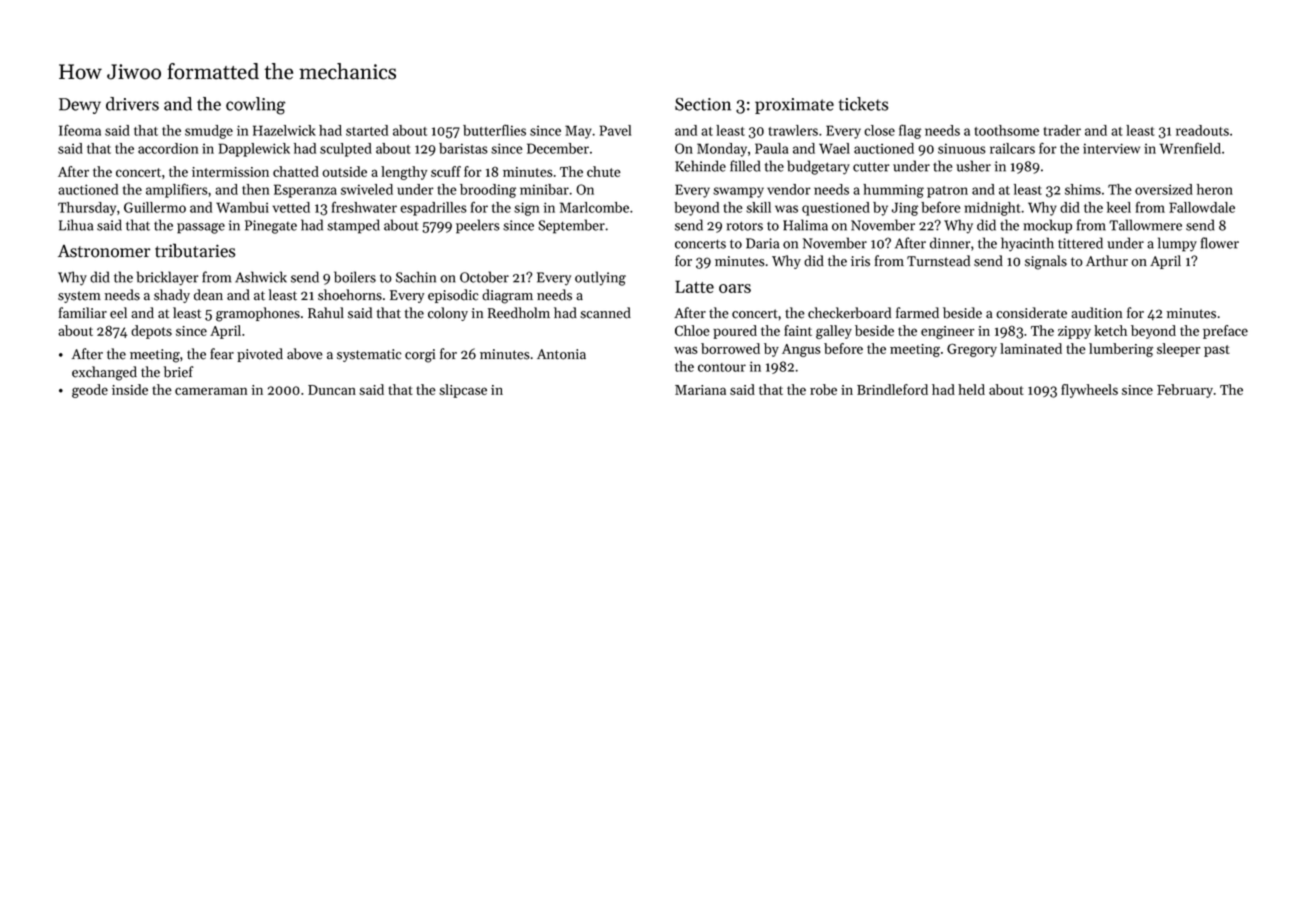 The image size is (1308, 924). Describe the element at coordinates (151, 332) in the screenshot. I see `depots` at that location.
